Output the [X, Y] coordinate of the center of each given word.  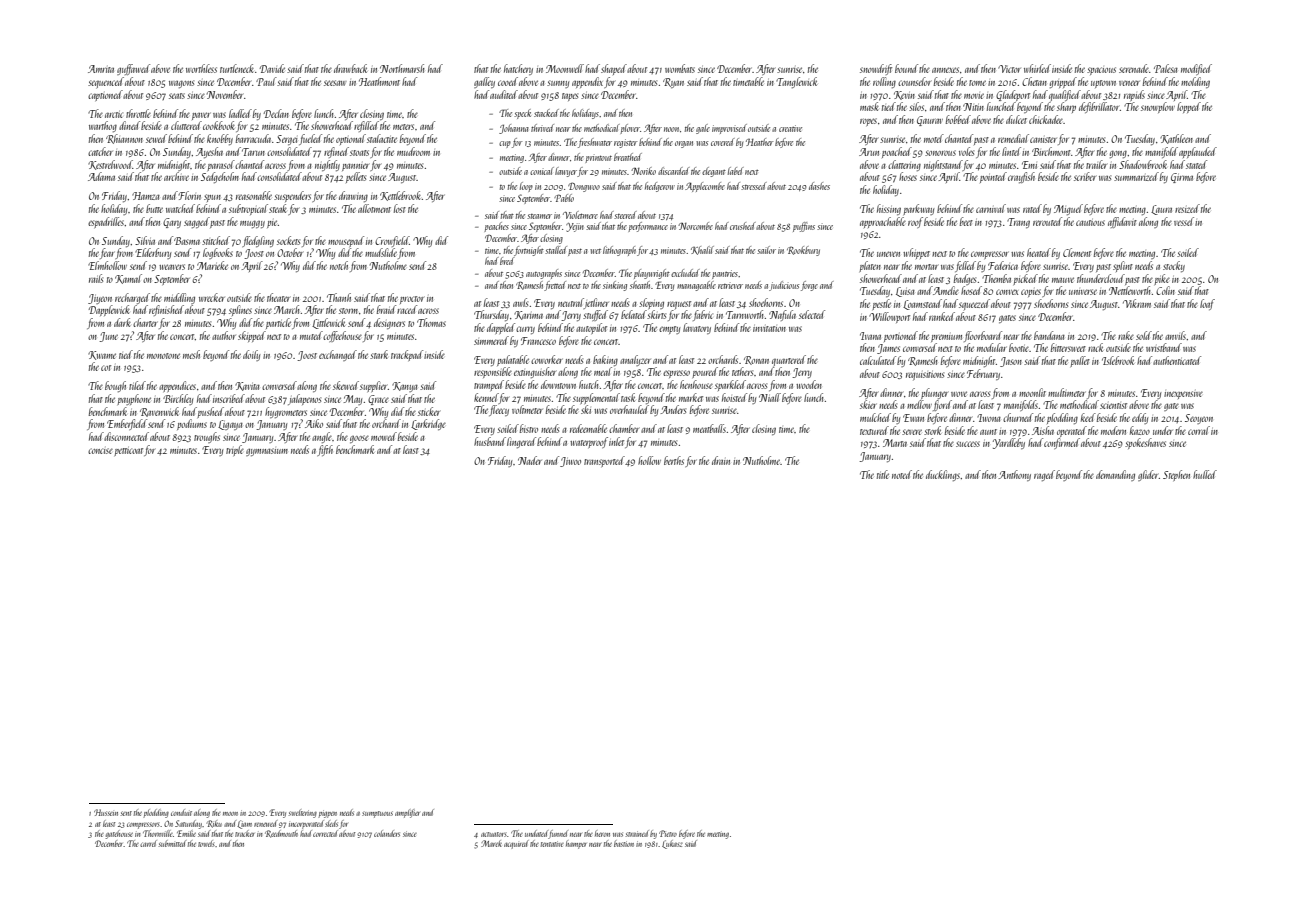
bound [906, 68]
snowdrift [876, 69]
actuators [494, 834]
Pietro [668, 833]
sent [126, 813]
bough [115, 386]
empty [669, 330]
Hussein [106, 812]
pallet [1080, 361]
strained [637, 833]
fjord [942, 405]
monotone [163, 356]
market [691, 397]
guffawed [133, 69]
